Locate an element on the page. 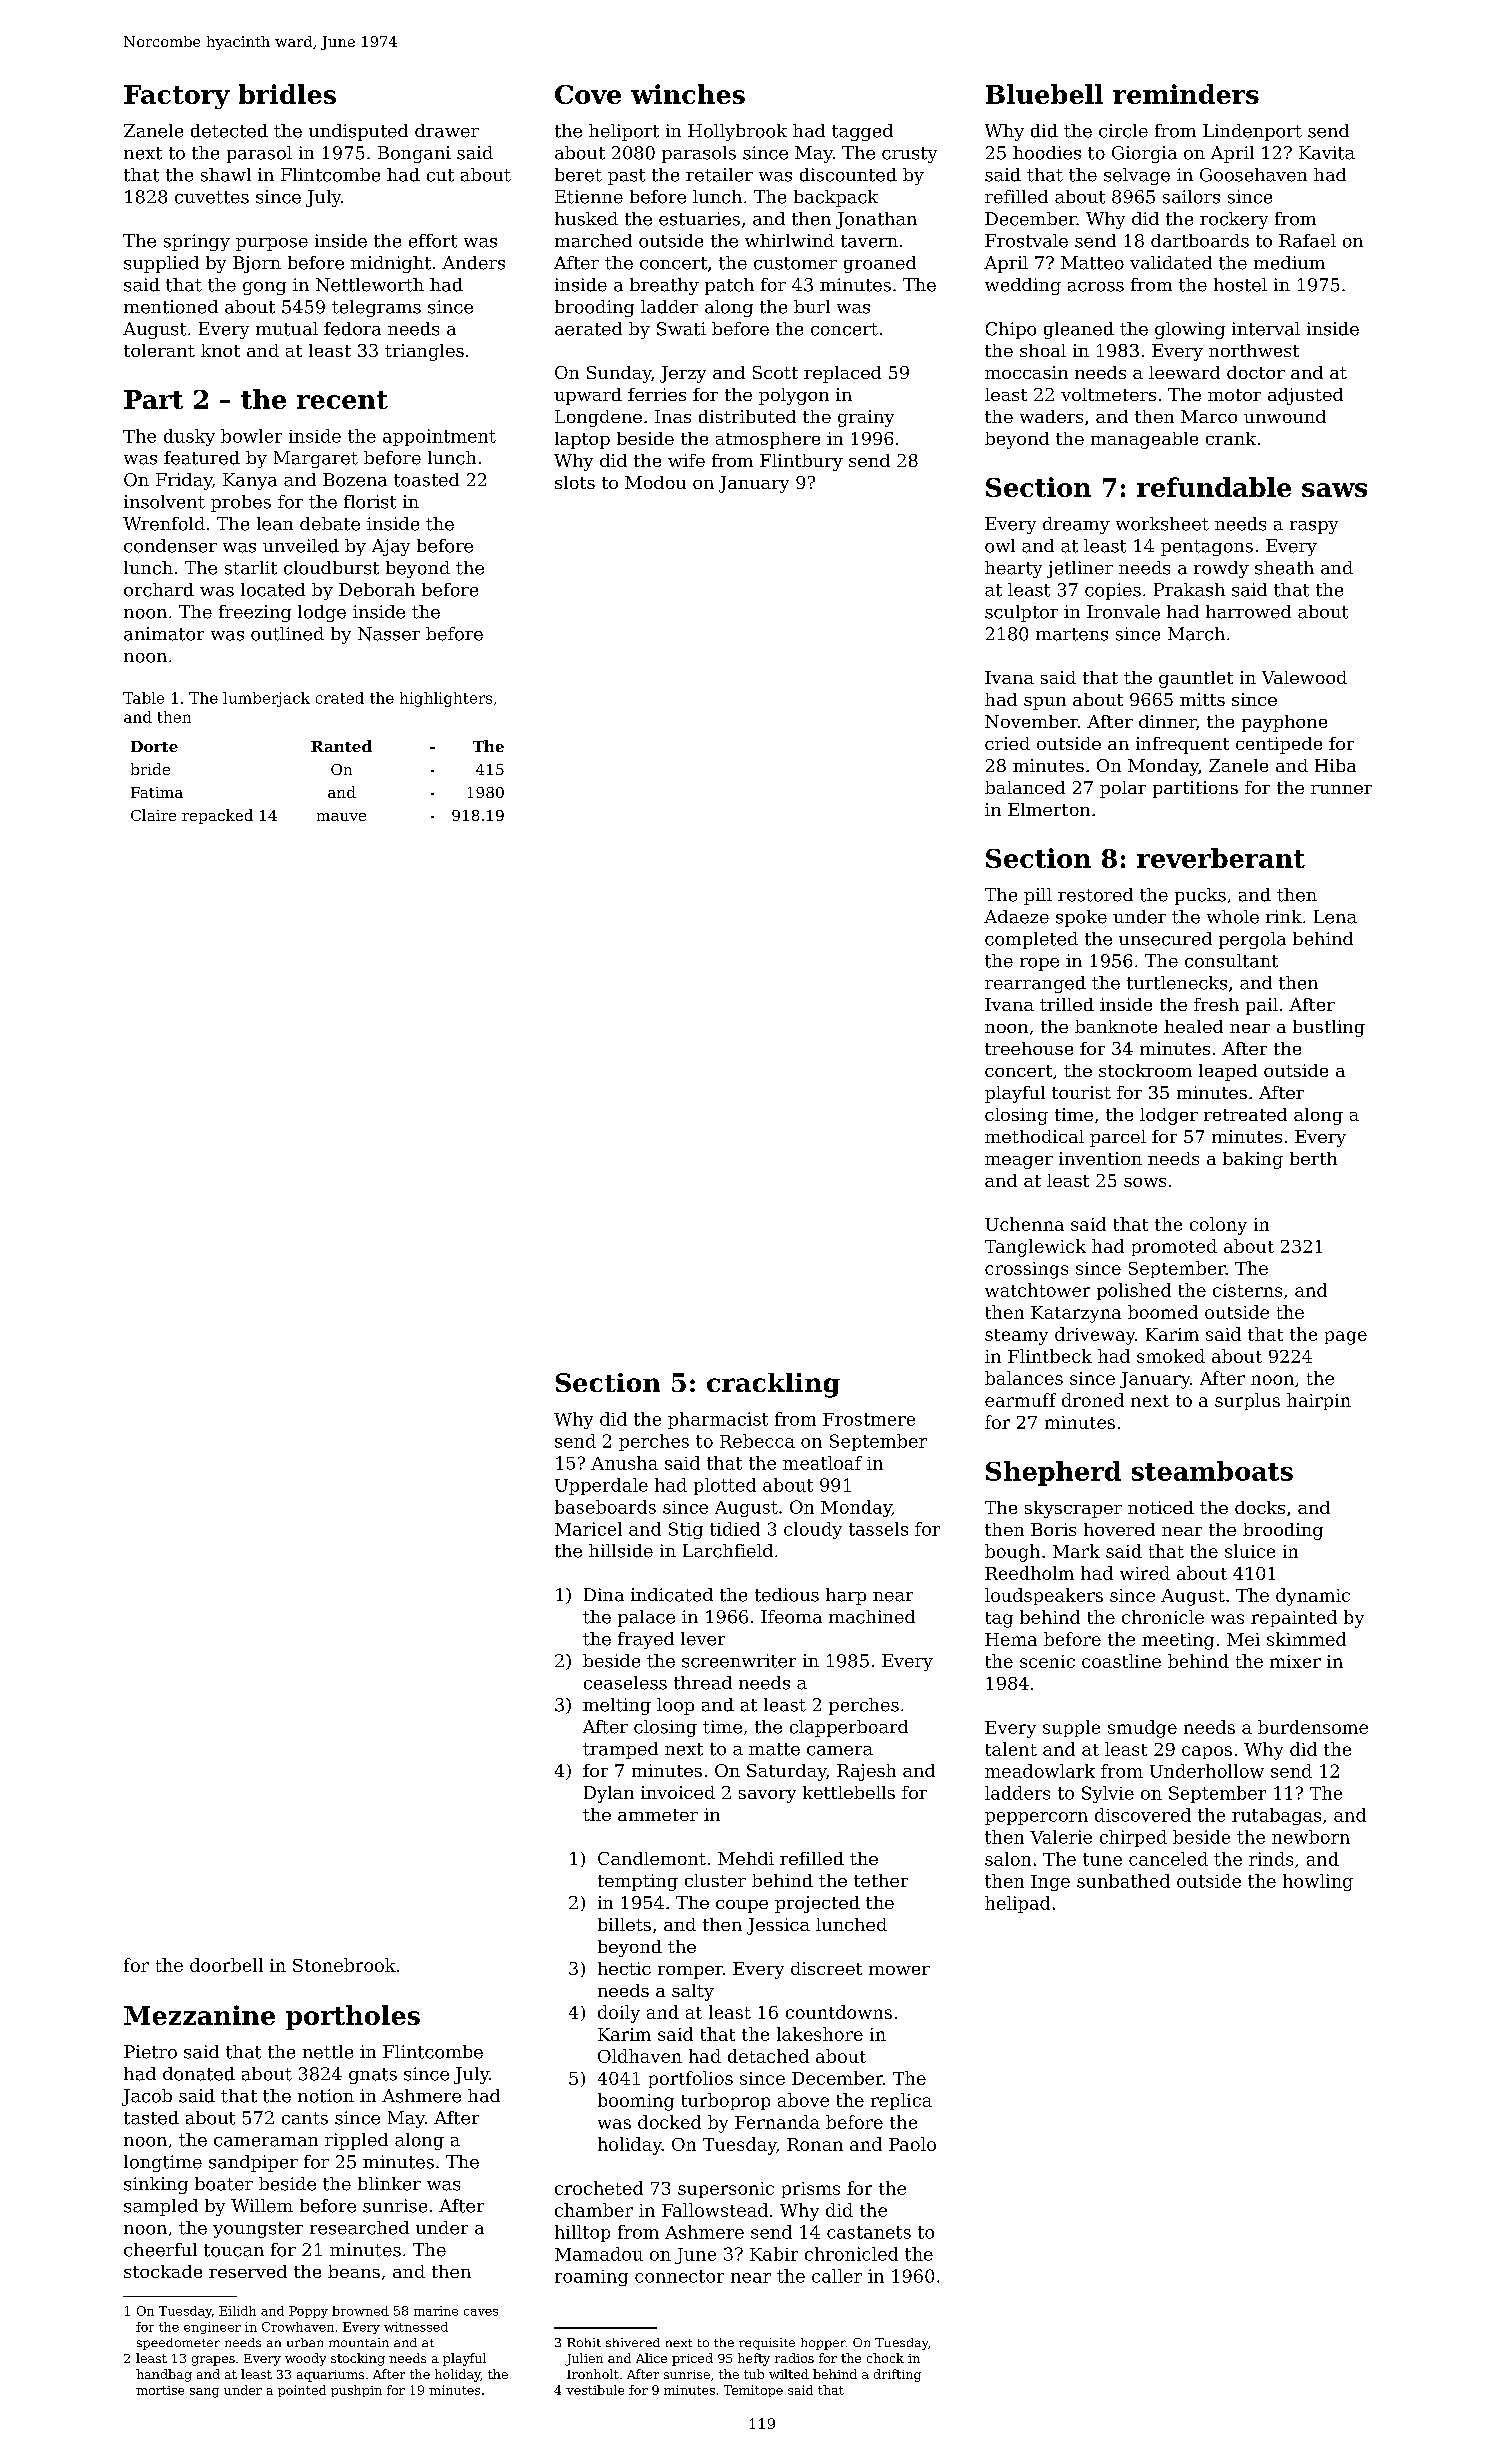 The height and width of the document is (2464, 1496). sunbathed is located at coordinates (1123, 1881).
